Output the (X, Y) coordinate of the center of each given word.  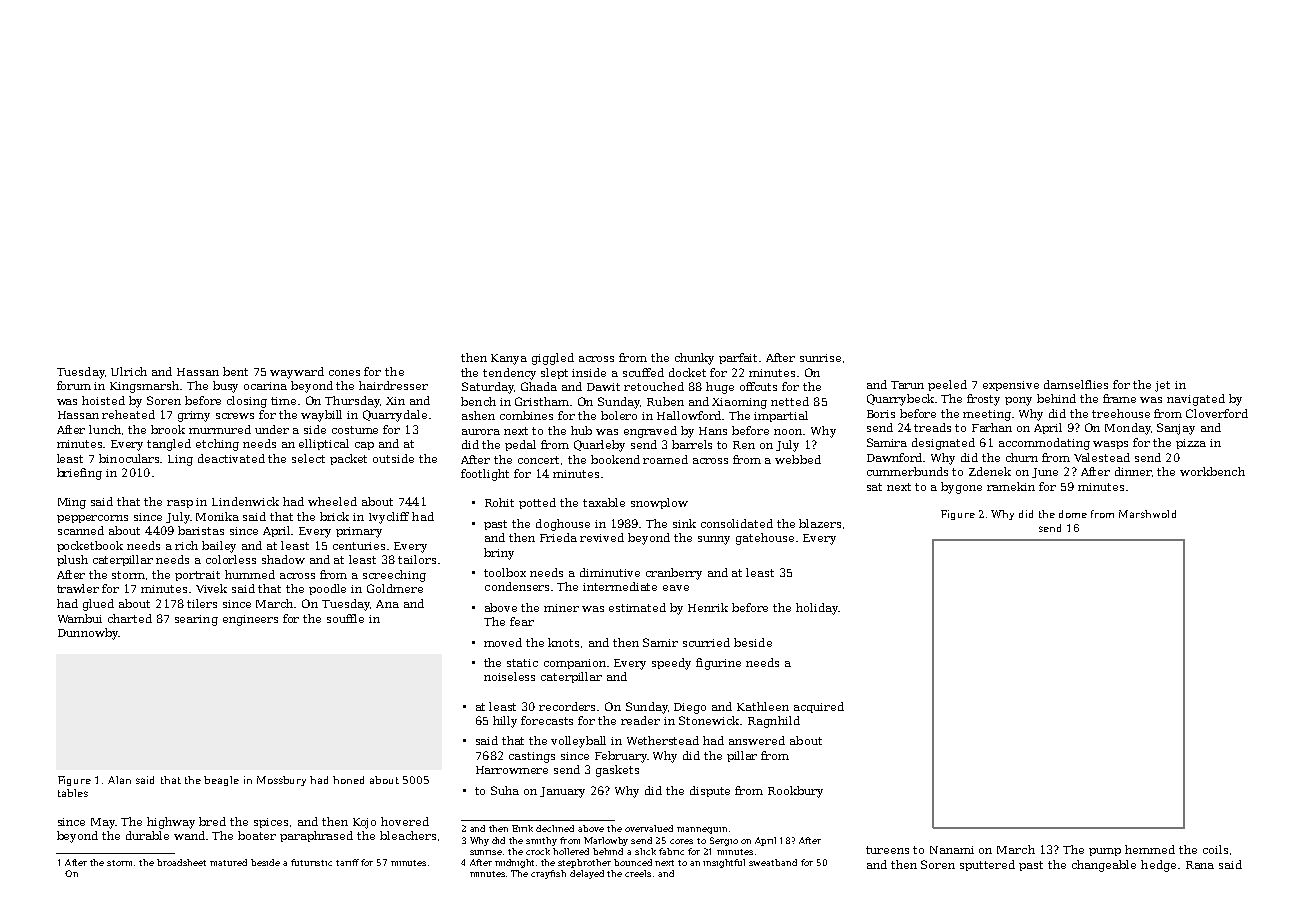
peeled (947, 385)
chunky (694, 359)
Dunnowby (88, 634)
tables (73, 793)
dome (1073, 514)
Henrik (708, 607)
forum (74, 385)
